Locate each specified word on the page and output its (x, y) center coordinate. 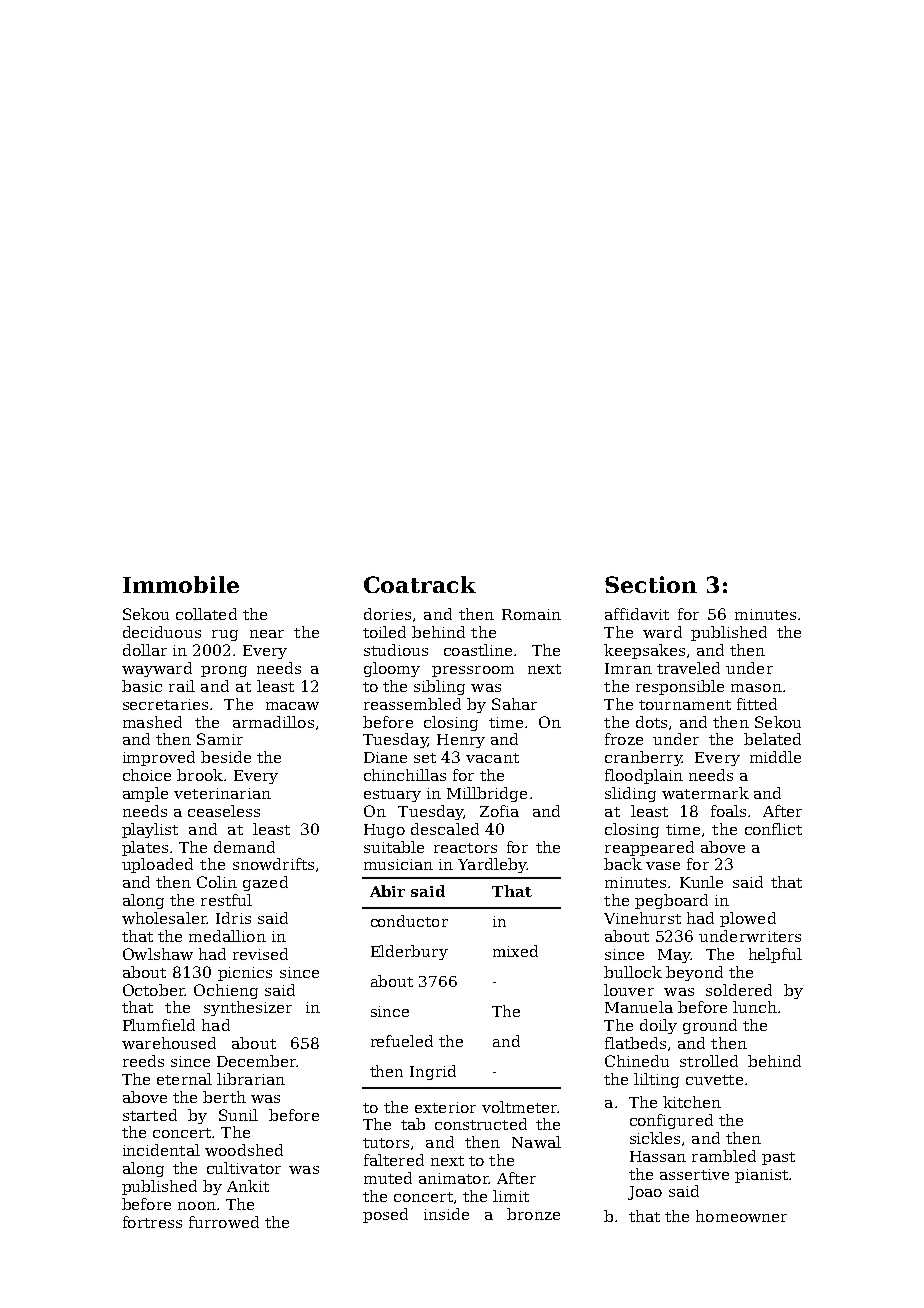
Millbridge (487, 794)
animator (454, 1178)
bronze (533, 1214)
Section (651, 584)
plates (145, 848)
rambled (724, 1156)
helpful (775, 955)
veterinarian (222, 793)
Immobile (181, 584)
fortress (152, 1222)
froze (624, 739)
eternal (184, 1079)
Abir (387, 891)
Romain (531, 614)
